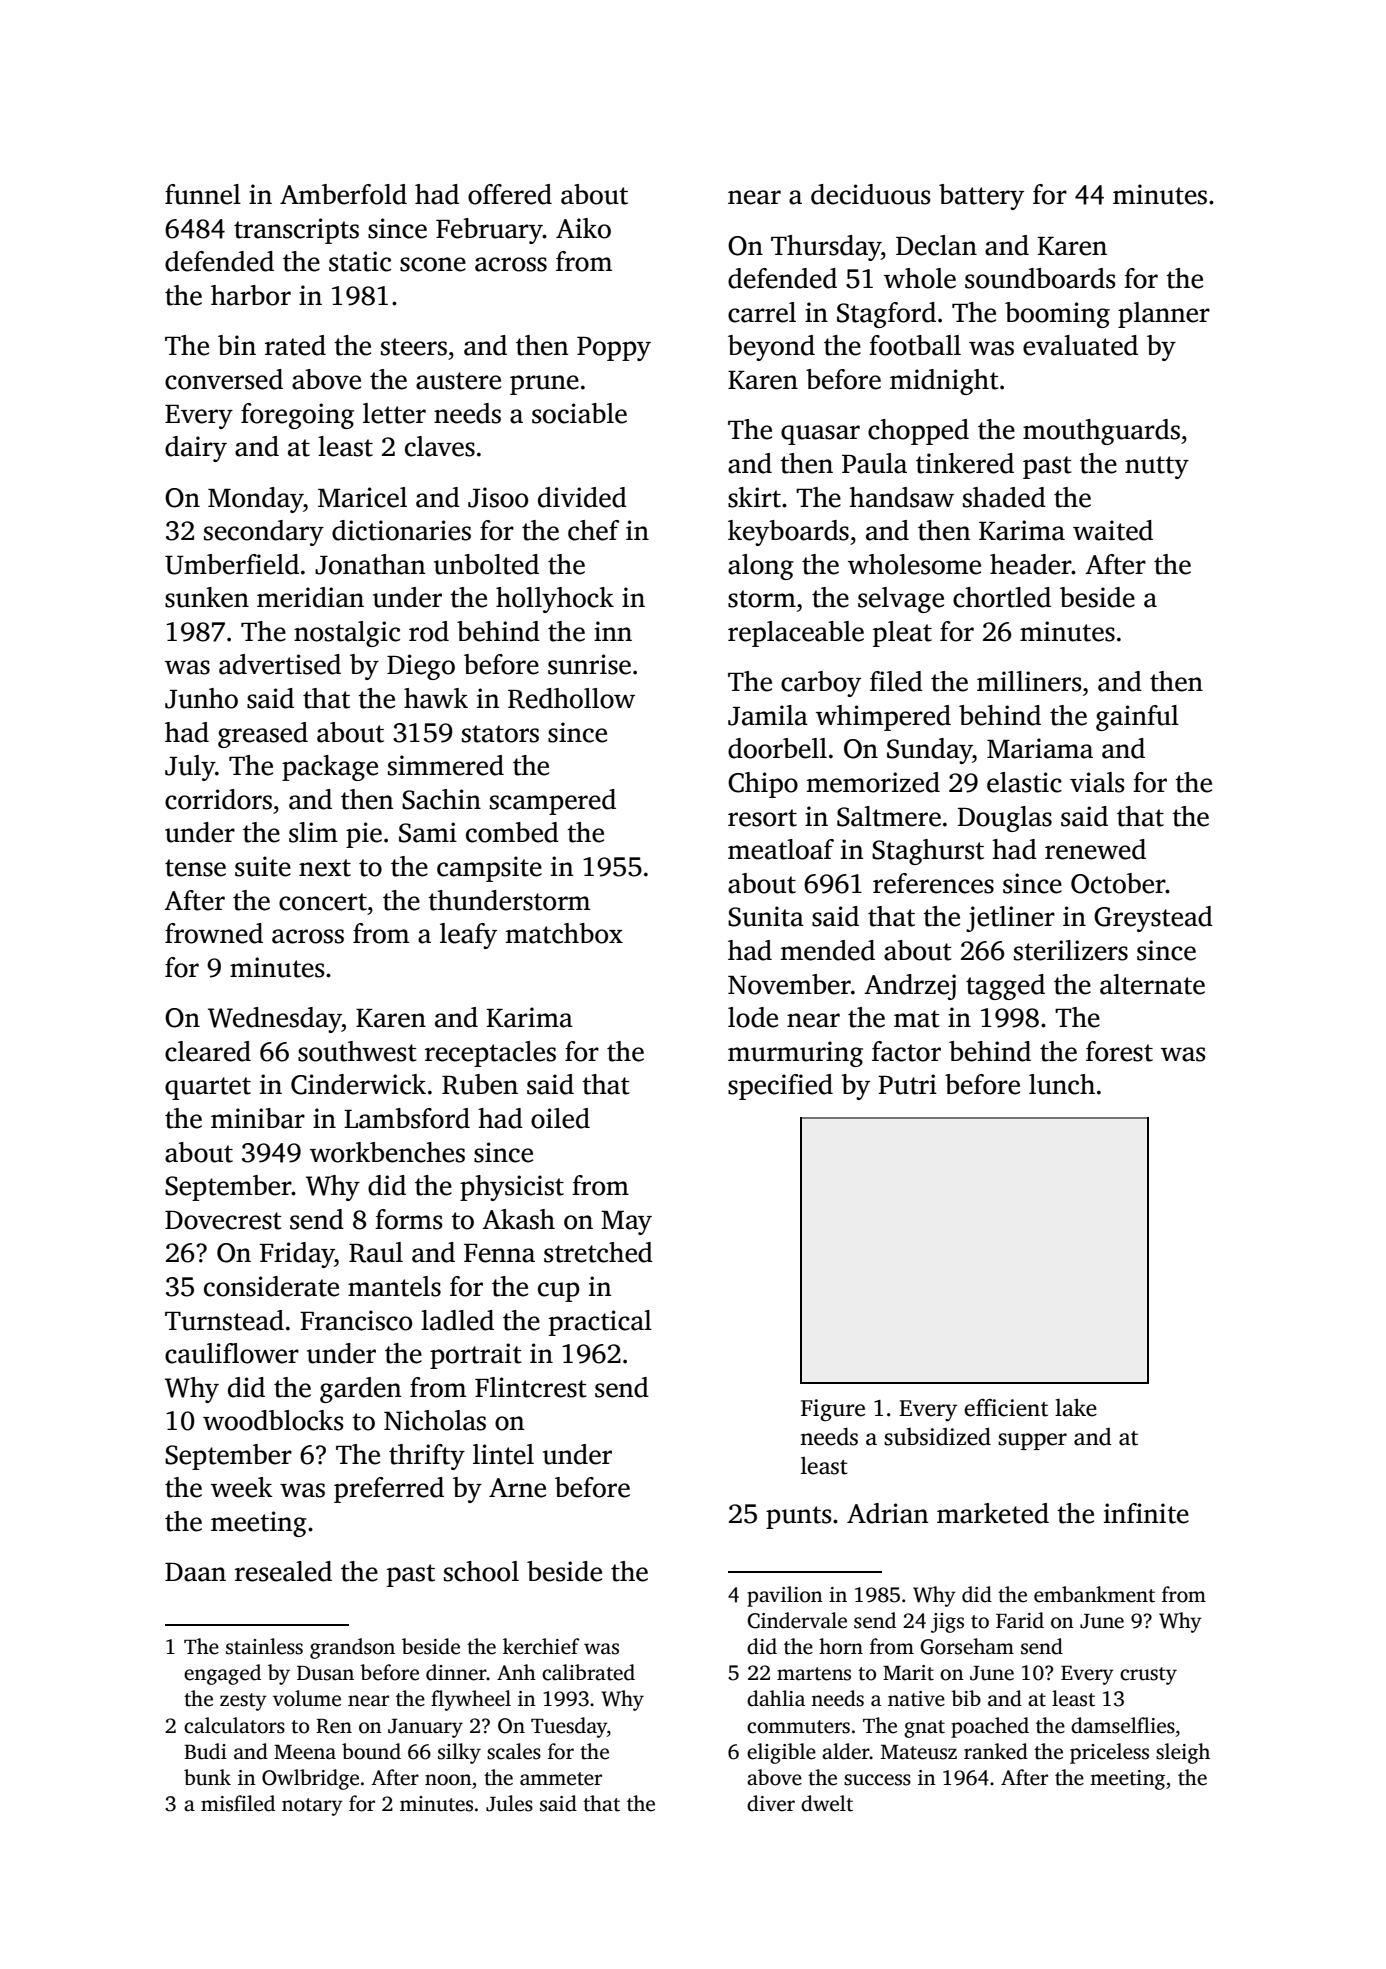 Image resolution: width=1386 pixels, height=1969 pixels. What do you see at coordinates (1164, 315) in the page?
I see `planner` at bounding box center [1164, 315].
